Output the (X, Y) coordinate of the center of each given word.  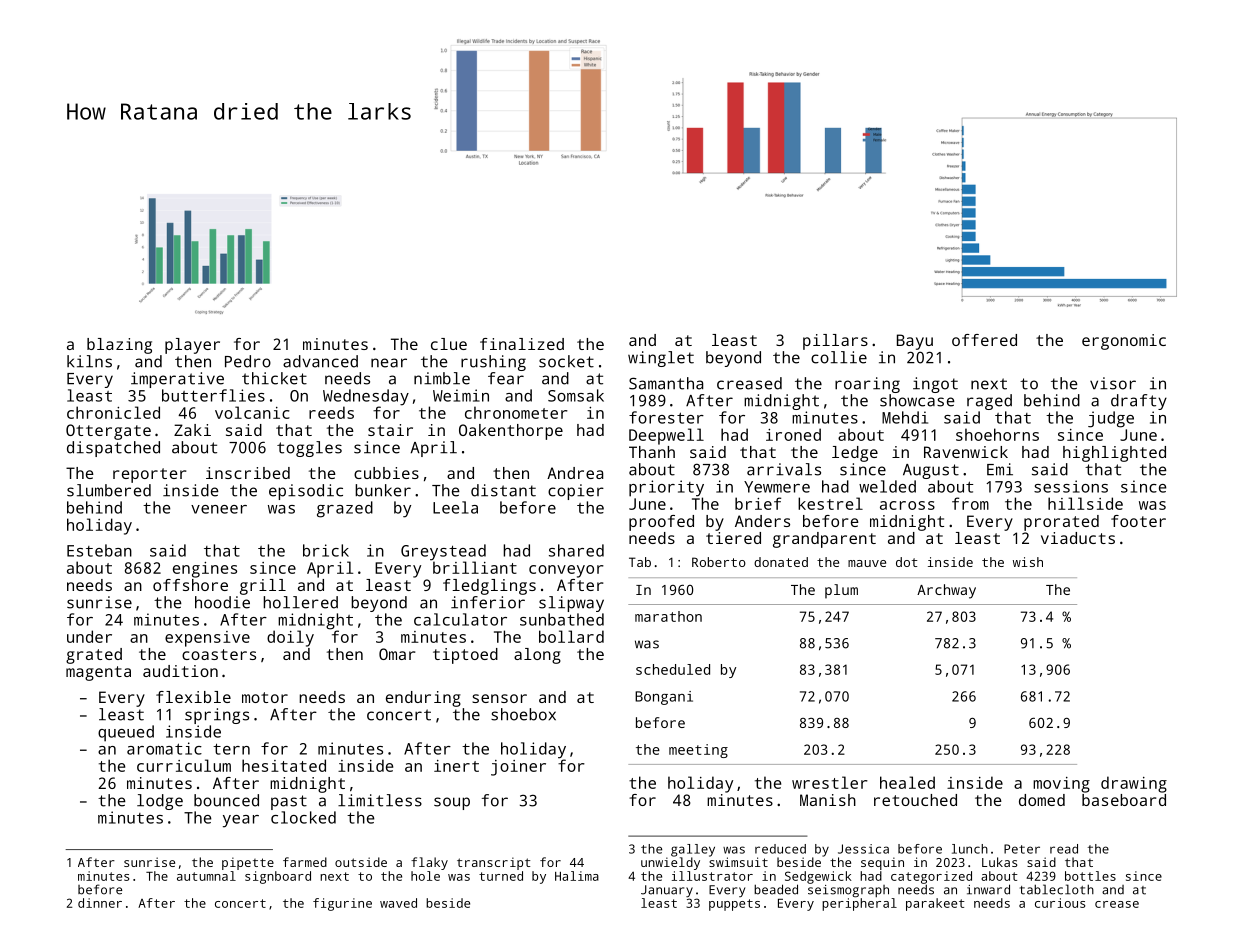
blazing (119, 346)
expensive (207, 639)
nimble (442, 378)
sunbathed (562, 619)
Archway (946, 591)
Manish (828, 800)
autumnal (206, 876)
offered (984, 340)
